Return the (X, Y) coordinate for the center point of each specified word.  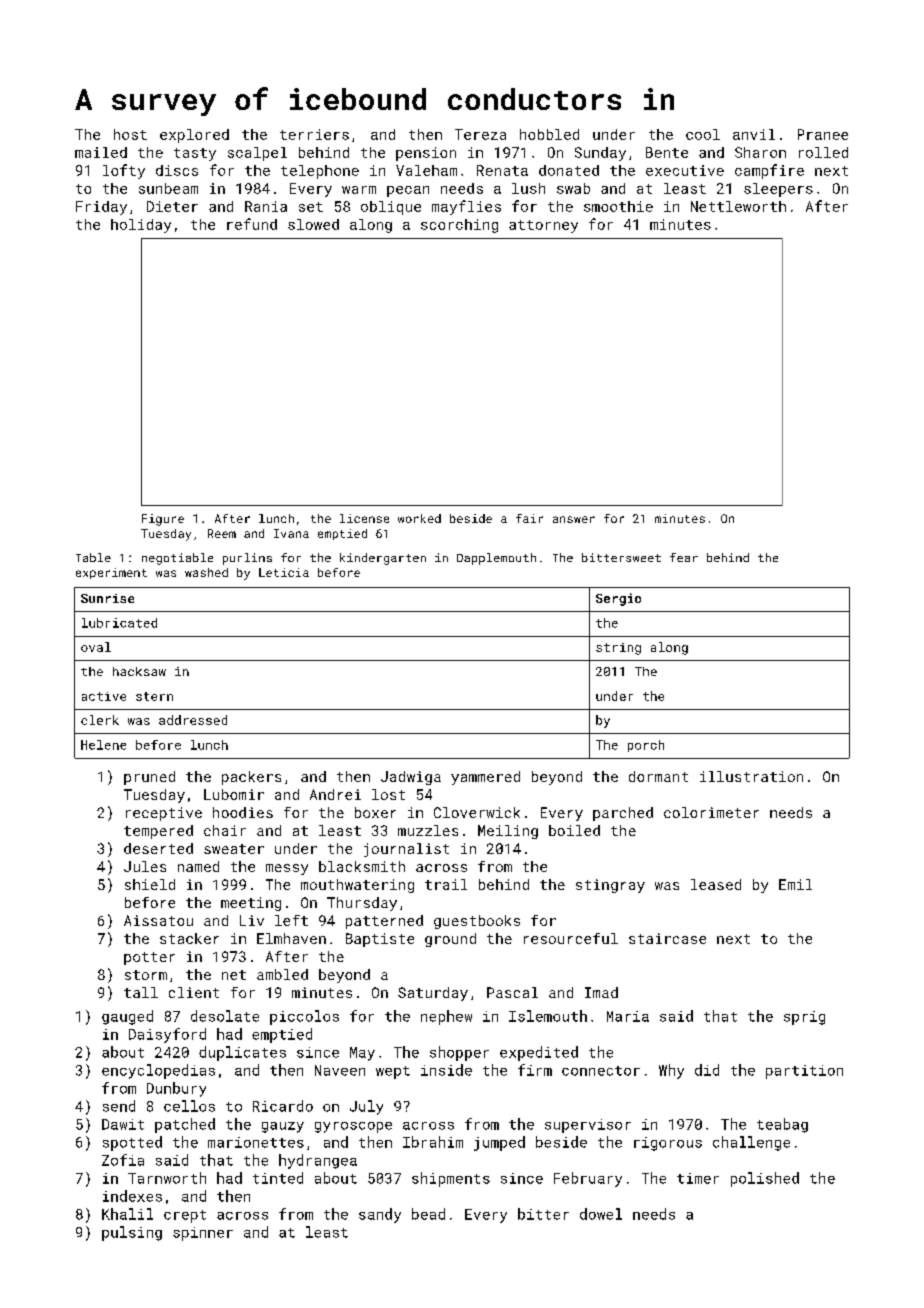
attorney (543, 226)
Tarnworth (167, 1178)
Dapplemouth (496, 559)
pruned (149, 778)
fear (684, 557)
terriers (314, 134)
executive (685, 170)
